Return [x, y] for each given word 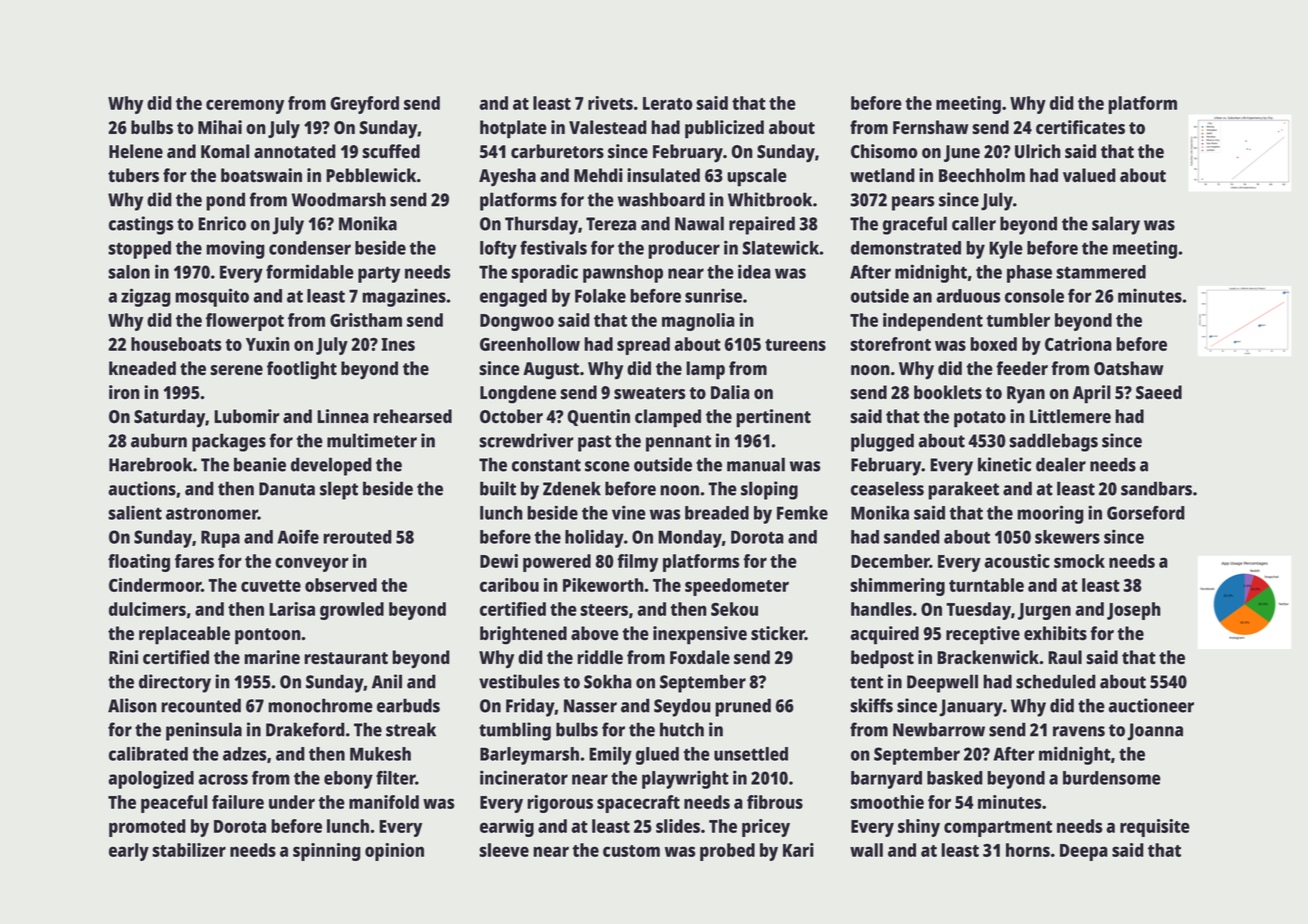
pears [913, 203]
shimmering [897, 587]
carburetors [557, 151]
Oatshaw [1129, 368]
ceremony [245, 106]
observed [341, 585]
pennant [678, 443]
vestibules [519, 681]
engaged [513, 298]
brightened [523, 635]
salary [1116, 225]
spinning [327, 852]
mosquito [212, 297]
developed [331, 466]
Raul [1065, 657]
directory [175, 683]
